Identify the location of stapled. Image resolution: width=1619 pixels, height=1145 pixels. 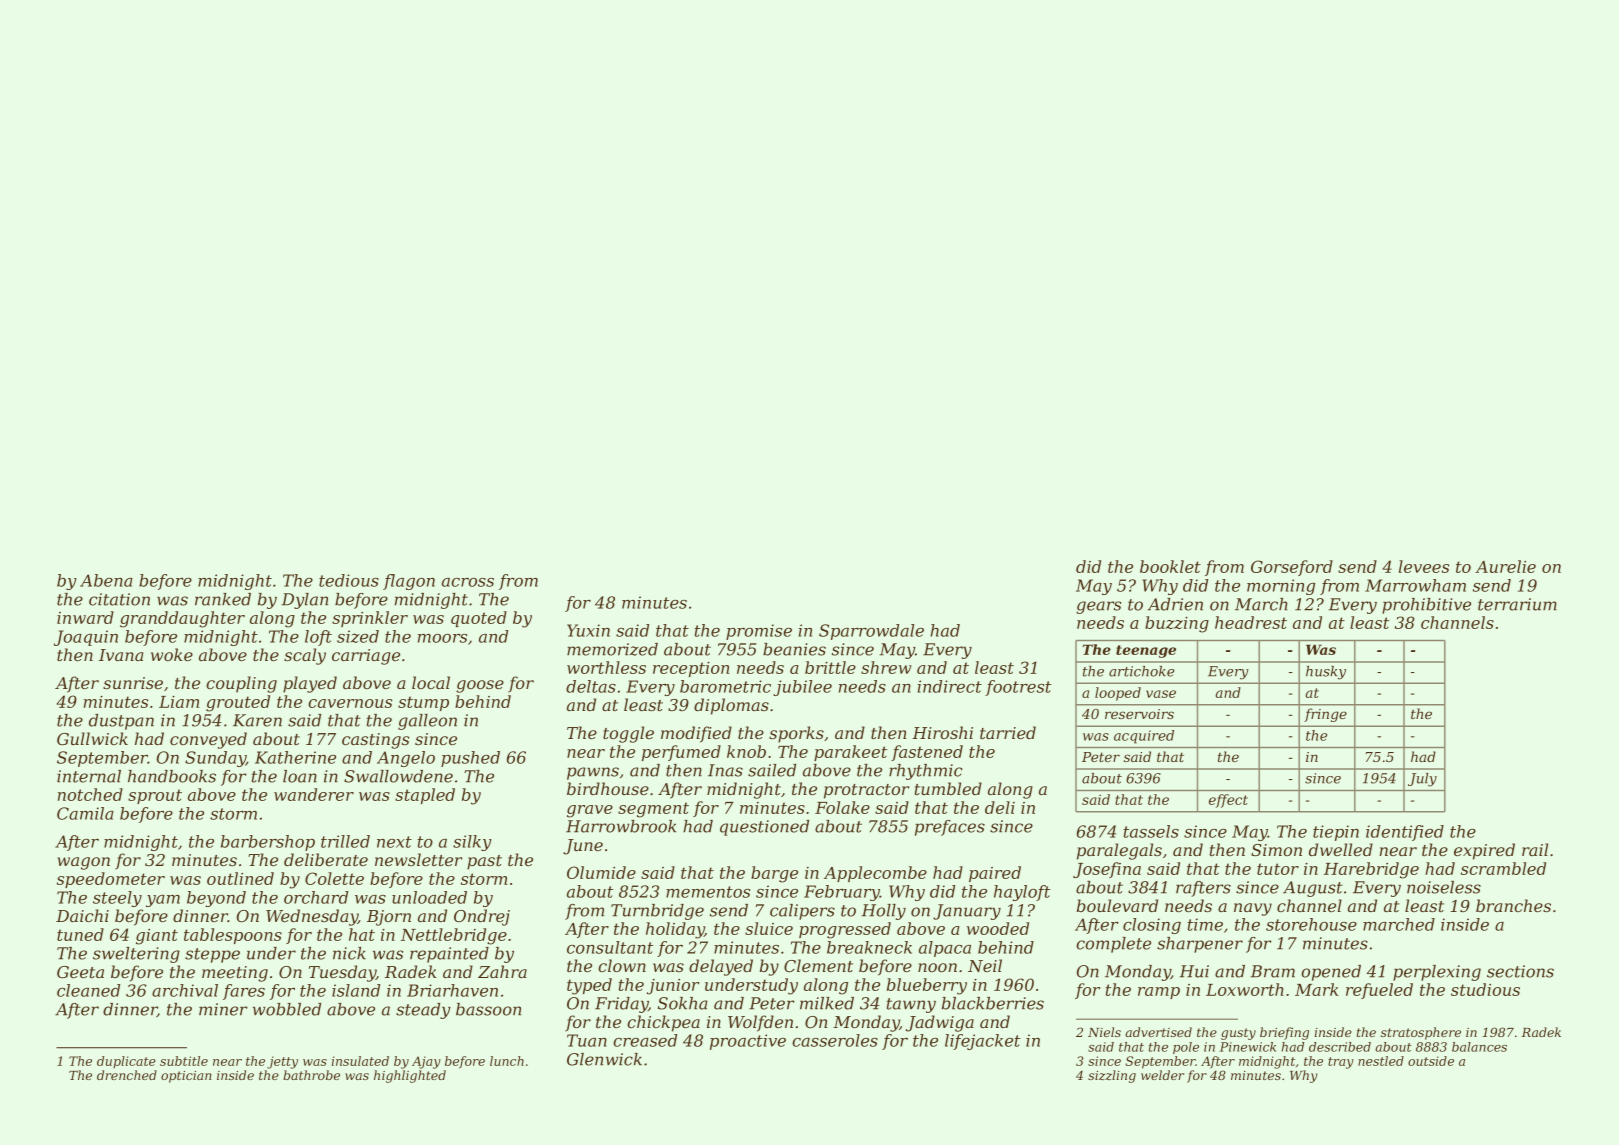
(425, 796).
